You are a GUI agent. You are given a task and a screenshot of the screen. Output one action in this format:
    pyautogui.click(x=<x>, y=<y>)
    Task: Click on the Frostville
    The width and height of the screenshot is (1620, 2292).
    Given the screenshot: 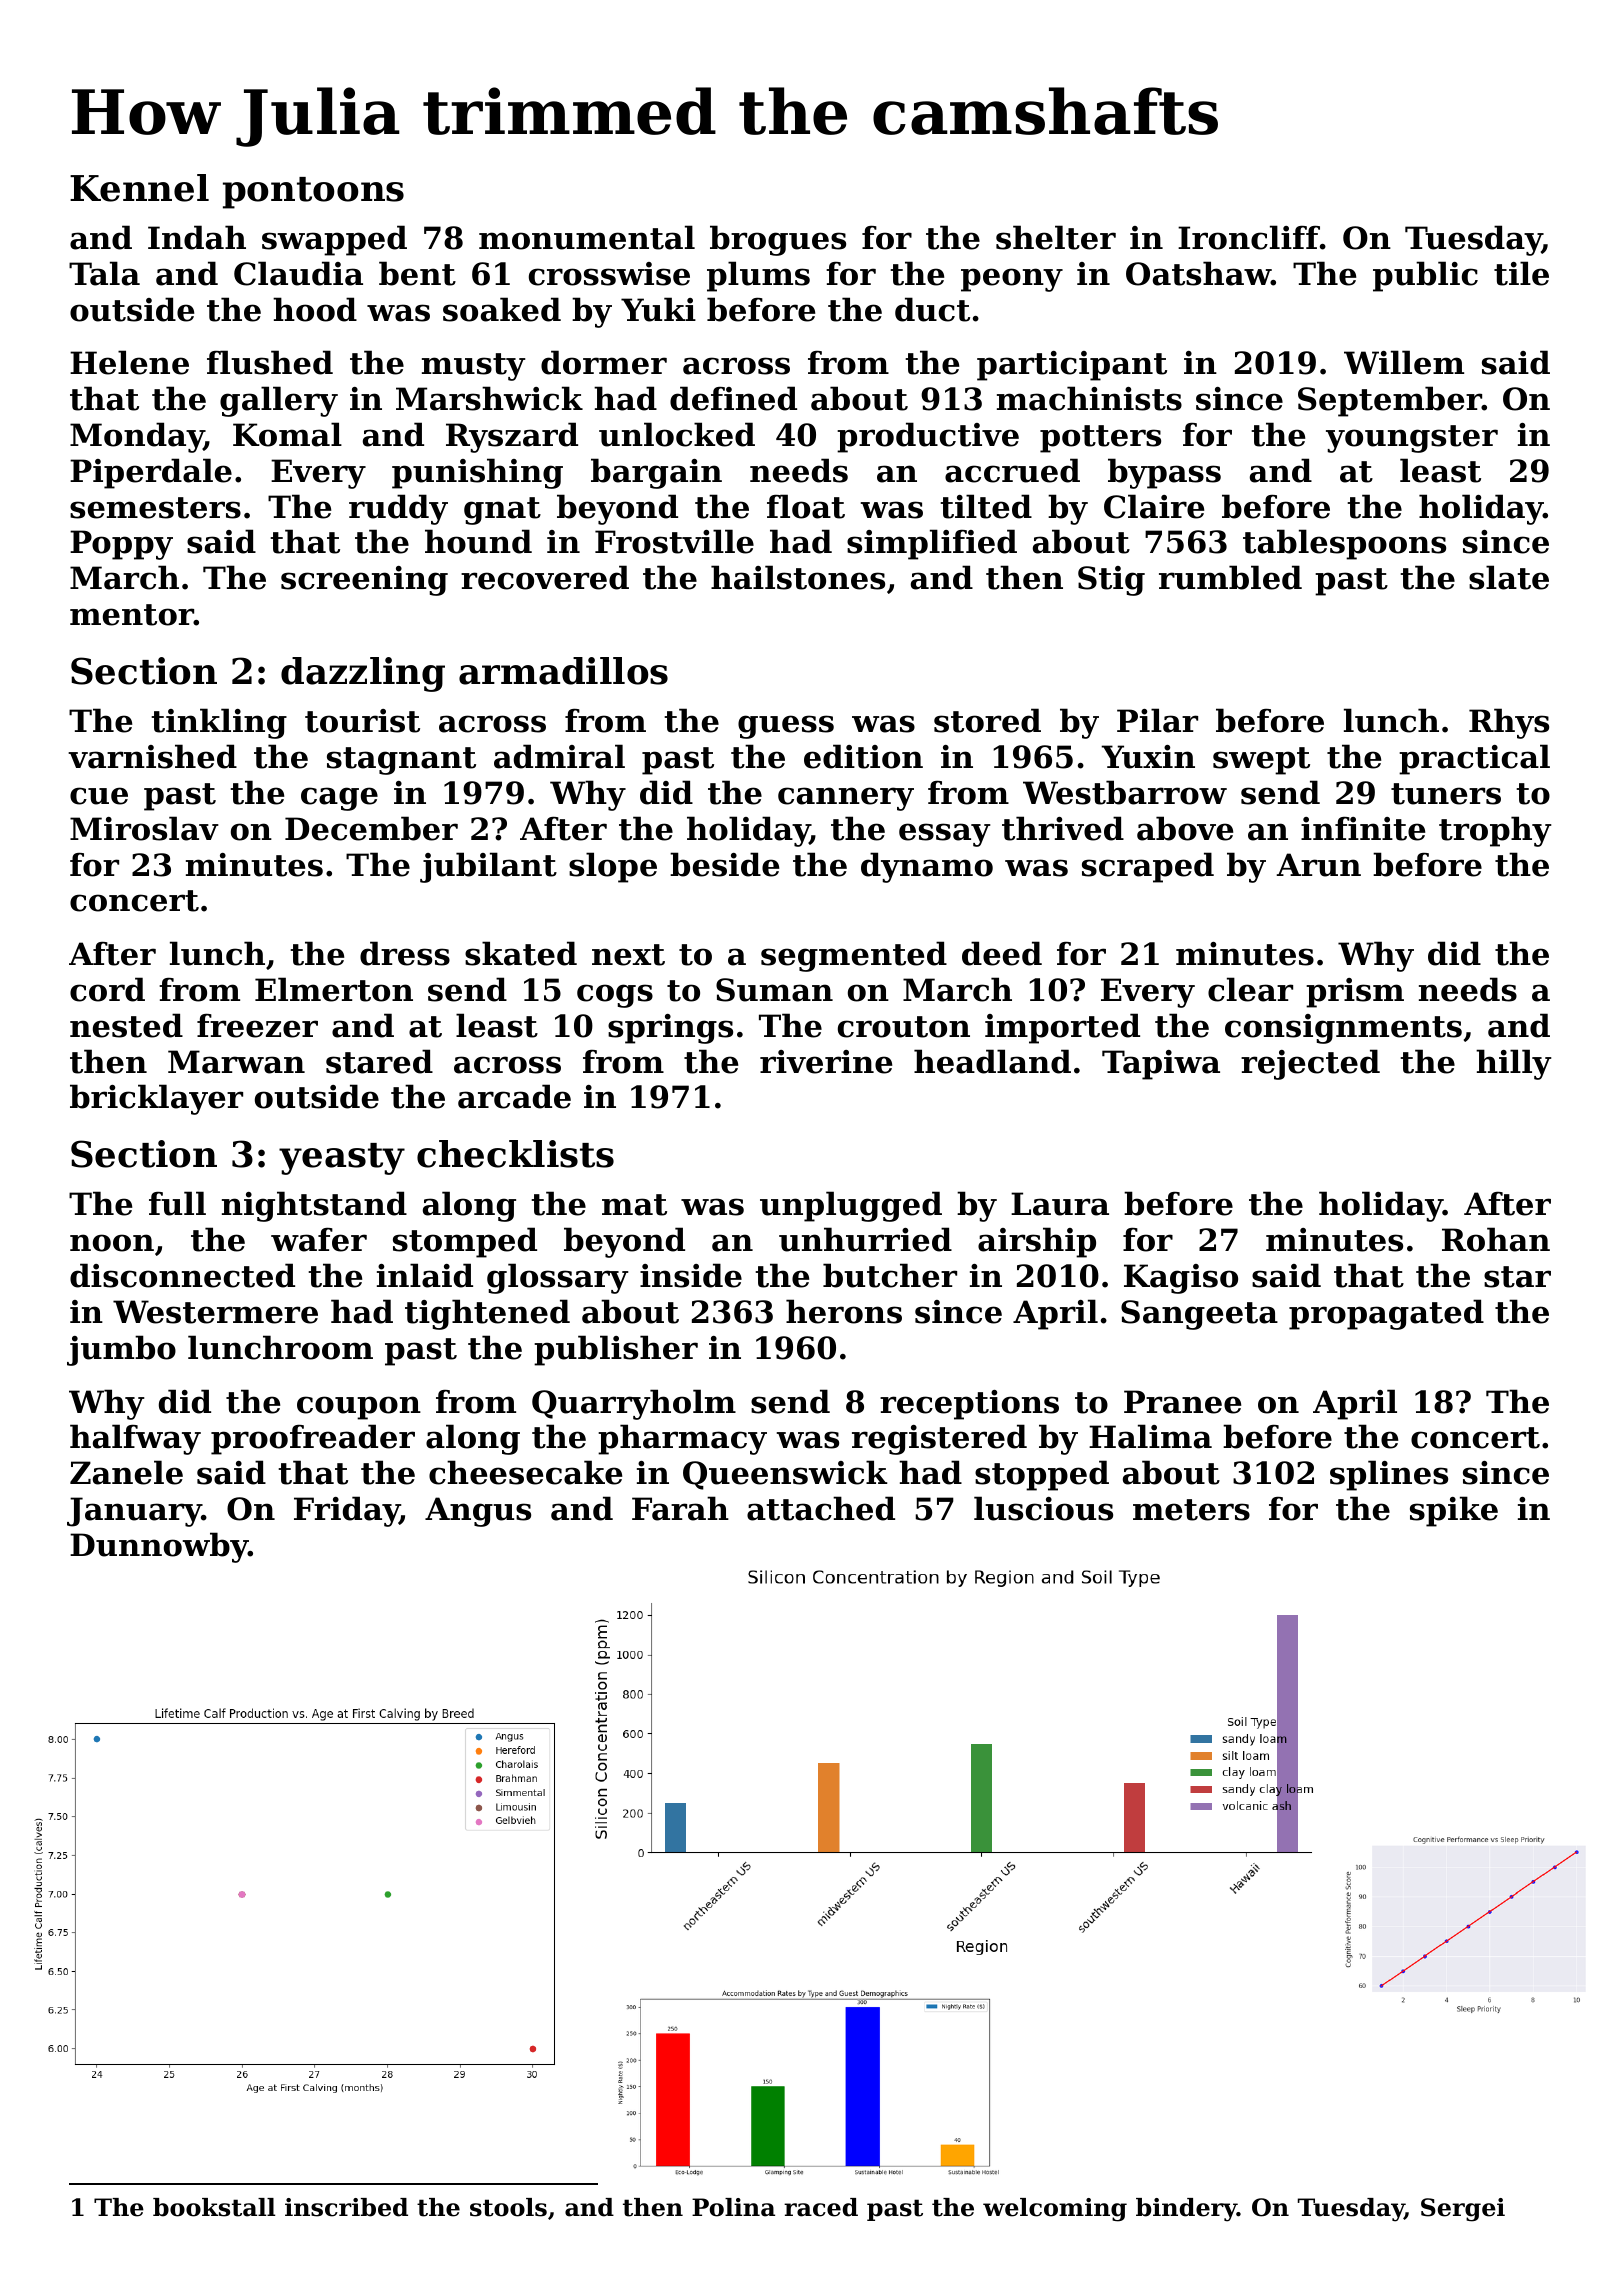 What is the action you would take?
    pyautogui.click(x=674, y=541)
